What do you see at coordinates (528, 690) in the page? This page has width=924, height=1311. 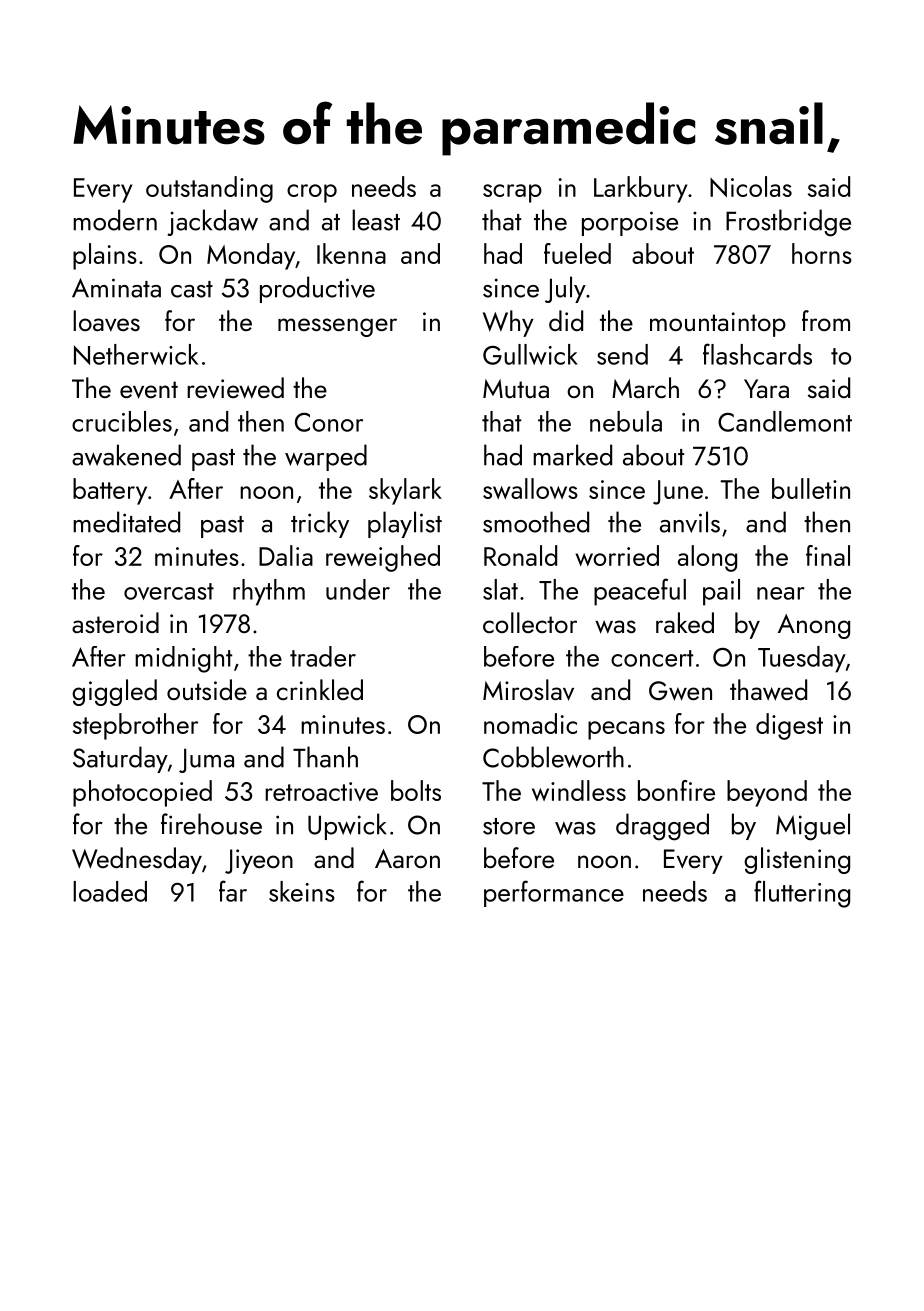 I see `Miroslav` at bounding box center [528, 690].
